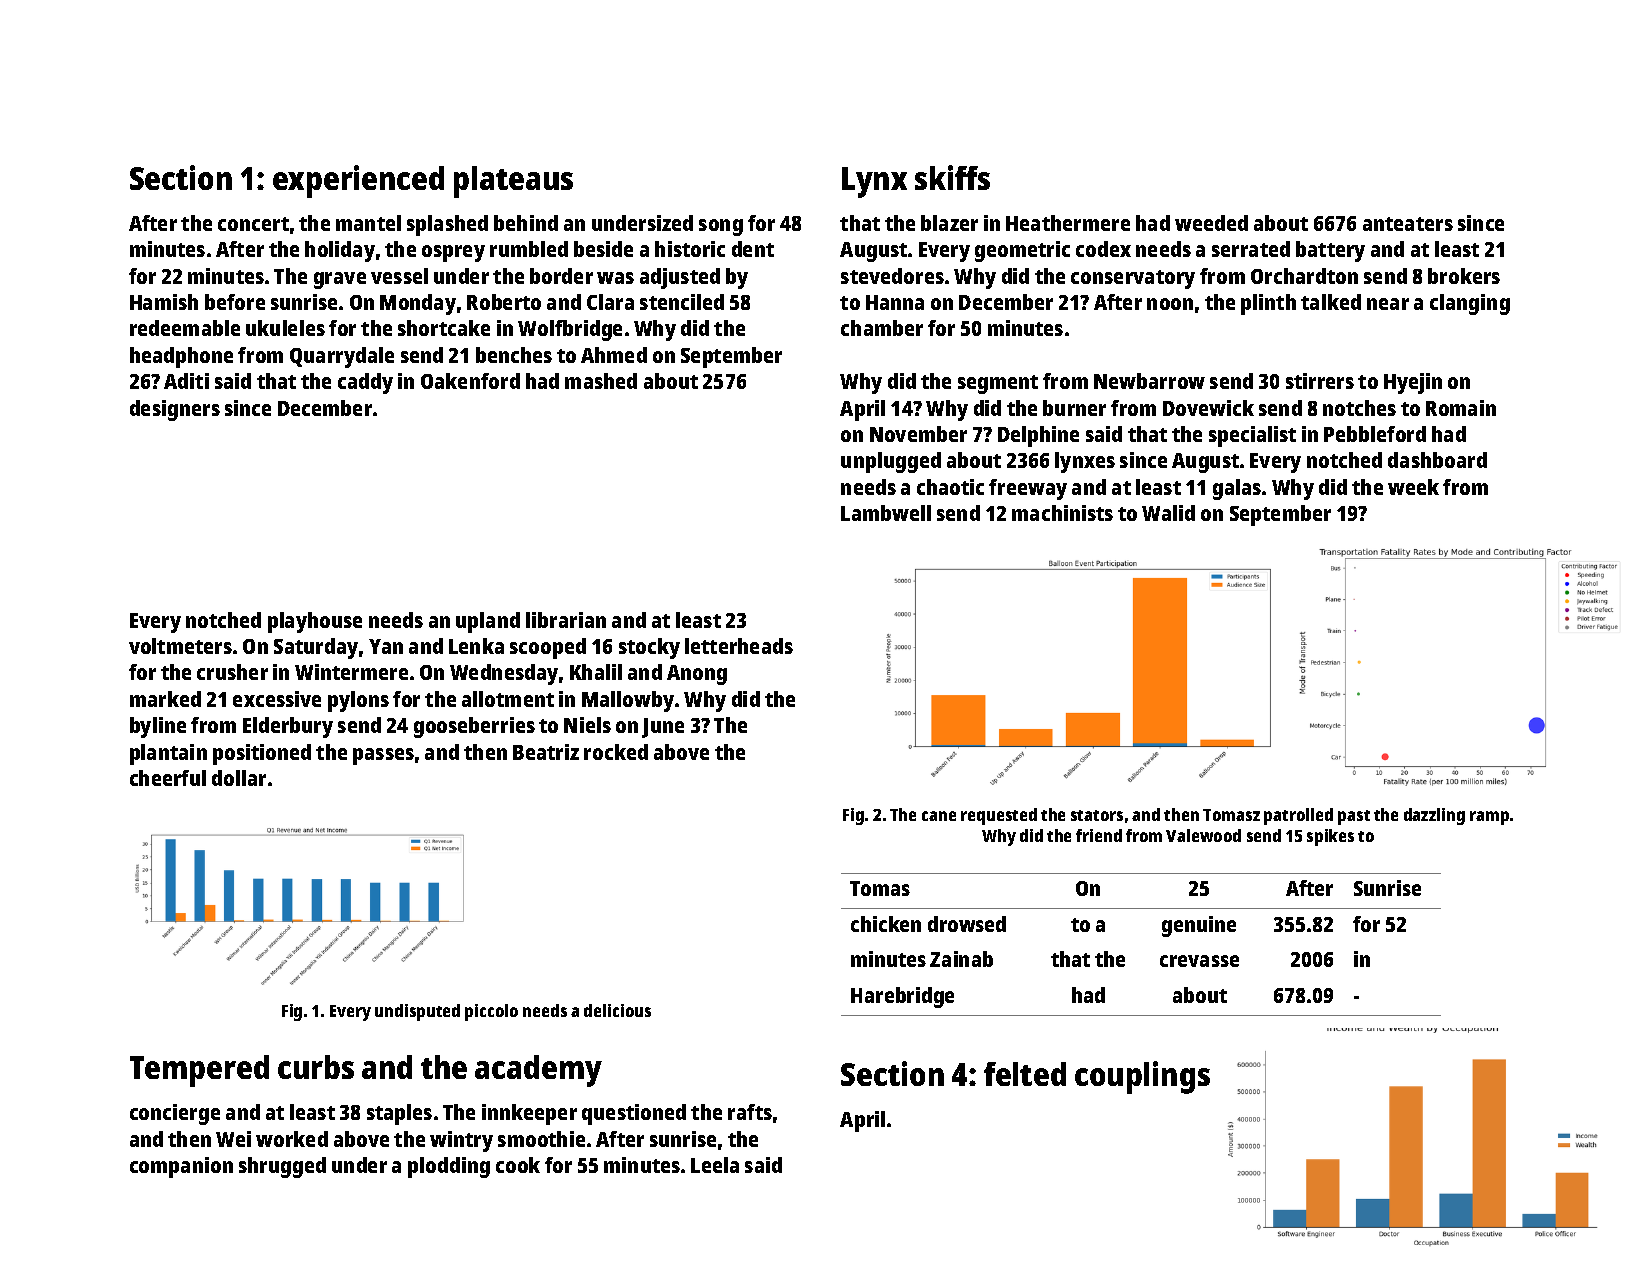  Describe the element at coordinates (175, 410) in the screenshot. I see `designers` at that location.
